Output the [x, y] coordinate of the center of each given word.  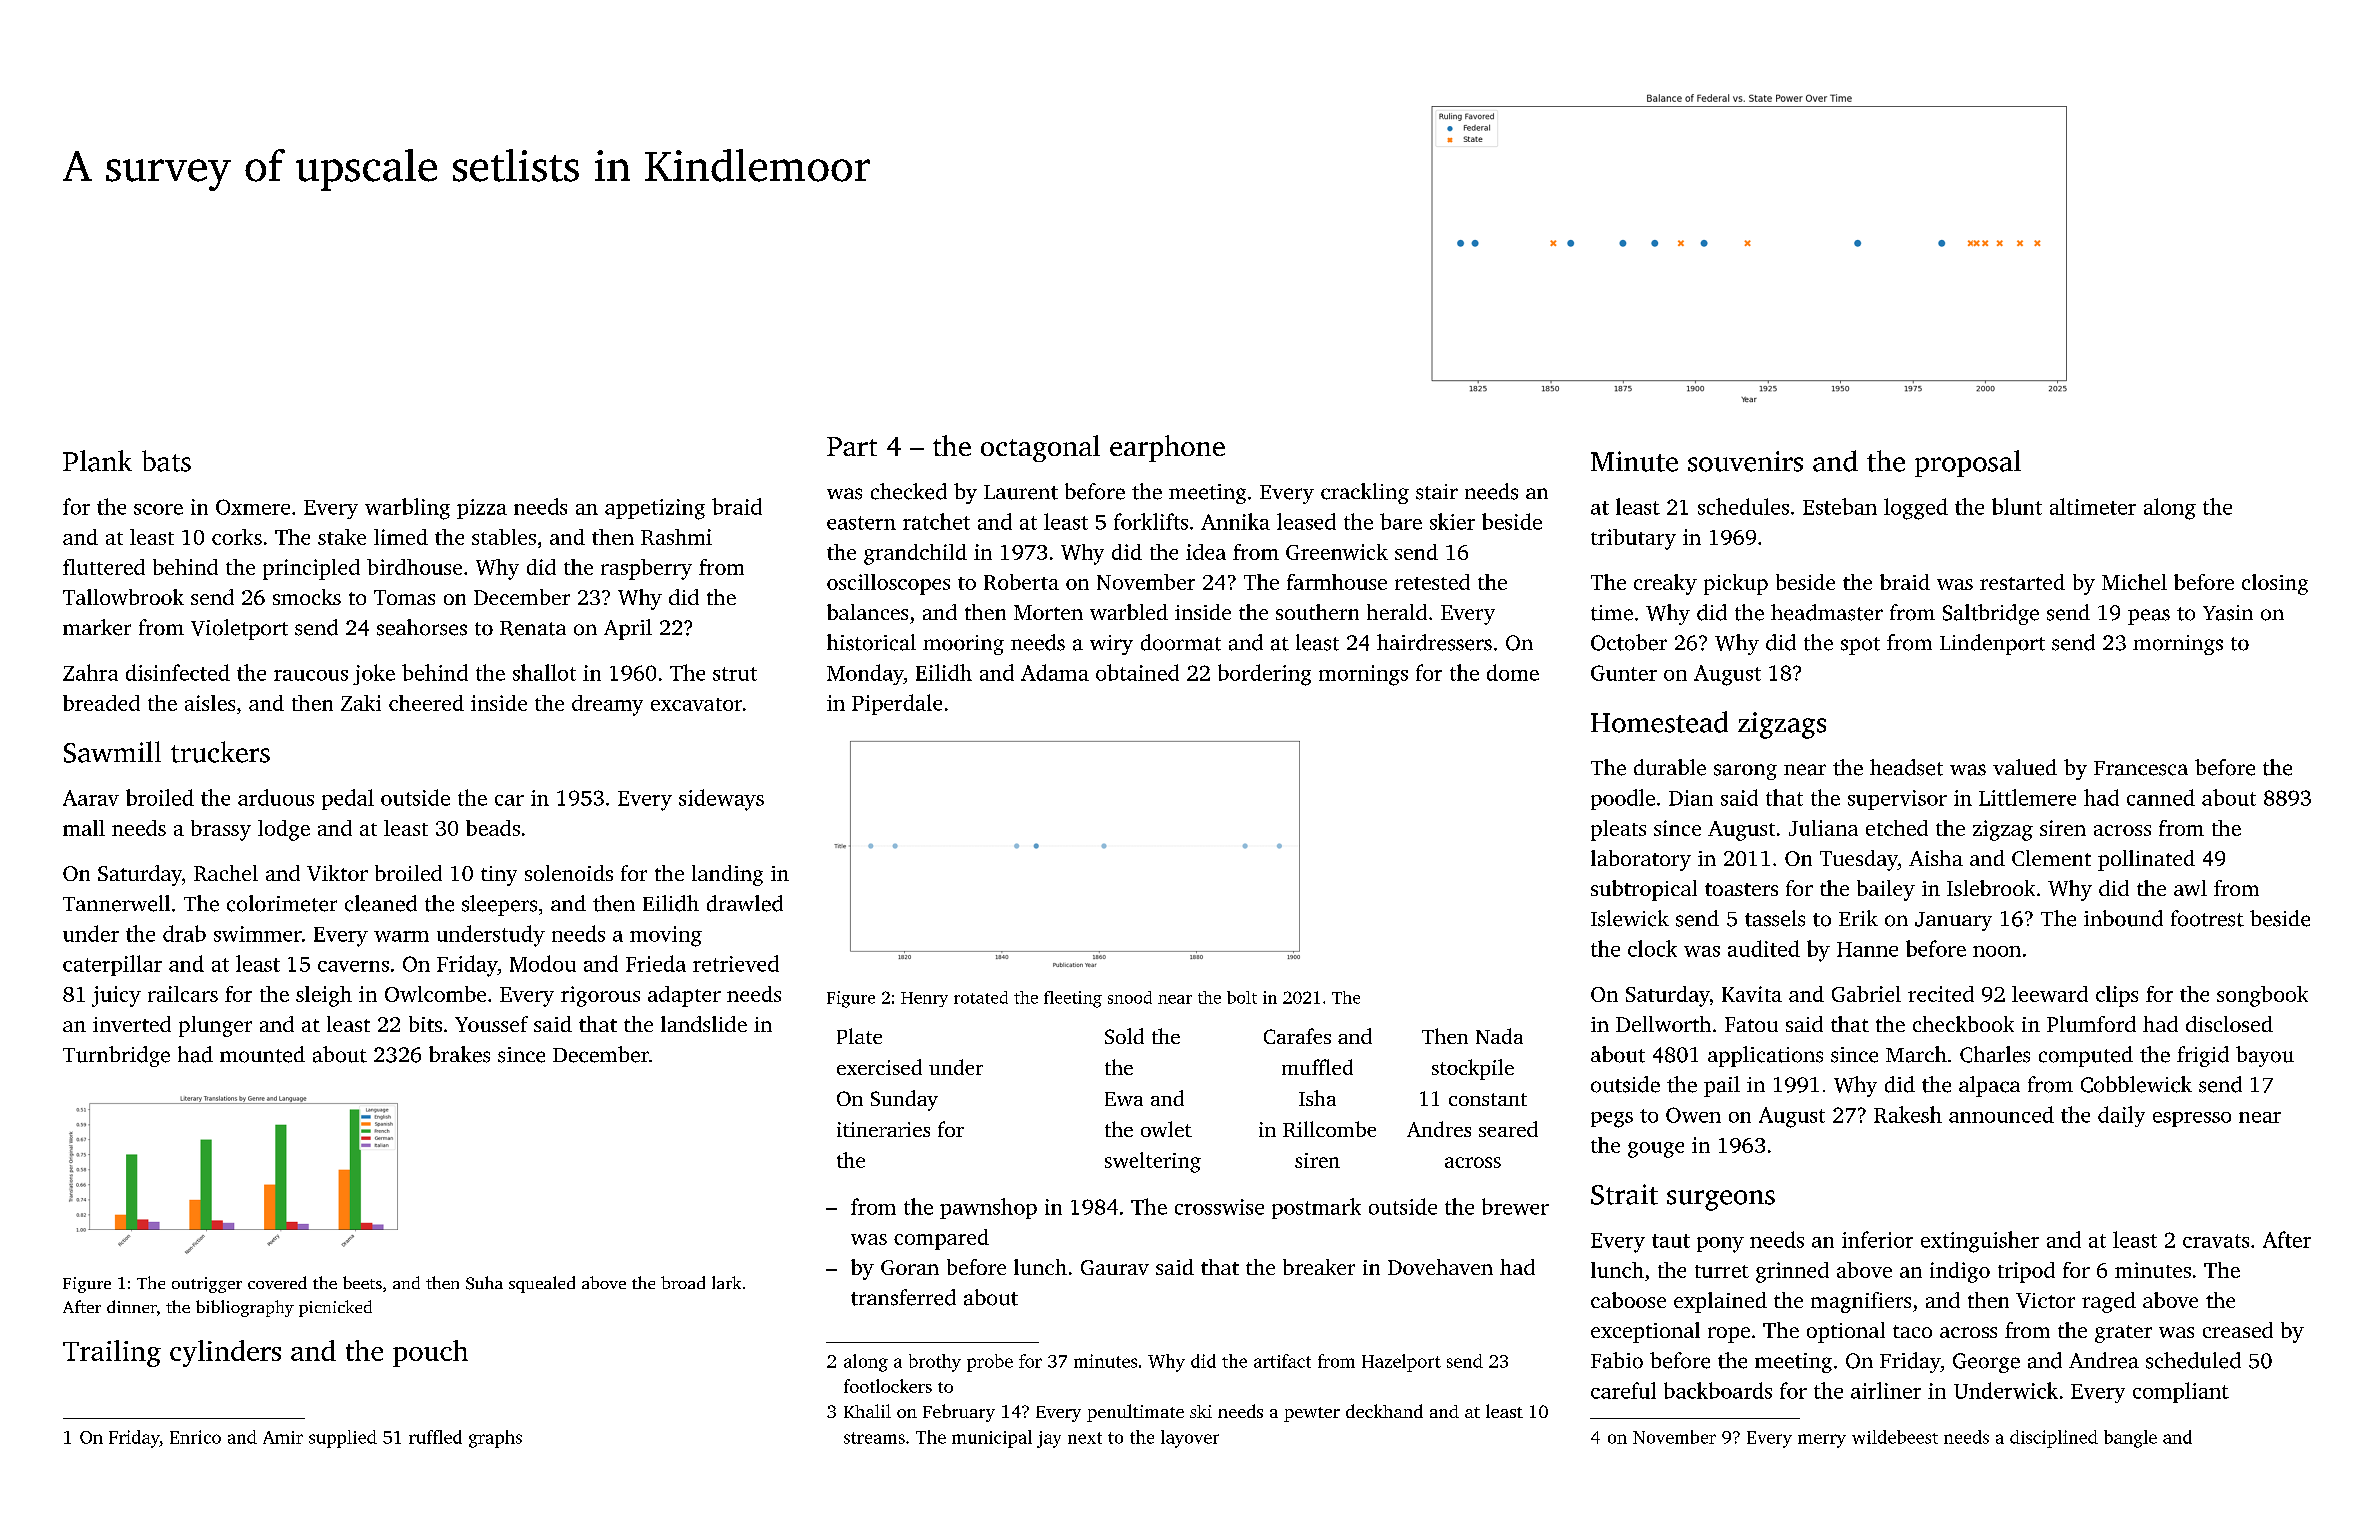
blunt [2017, 506]
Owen [1693, 1115]
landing [727, 875]
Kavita [1752, 994]
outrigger [207, 1285]
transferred [903, 1297]
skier [1452, 521]
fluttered [104, 567]
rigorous [600, 996]
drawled [745, 903]
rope [1729, 1335]
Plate [859, 1036]
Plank [97, 461]
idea [1206, 552]
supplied [343, 1439]
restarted [2022, 582]
